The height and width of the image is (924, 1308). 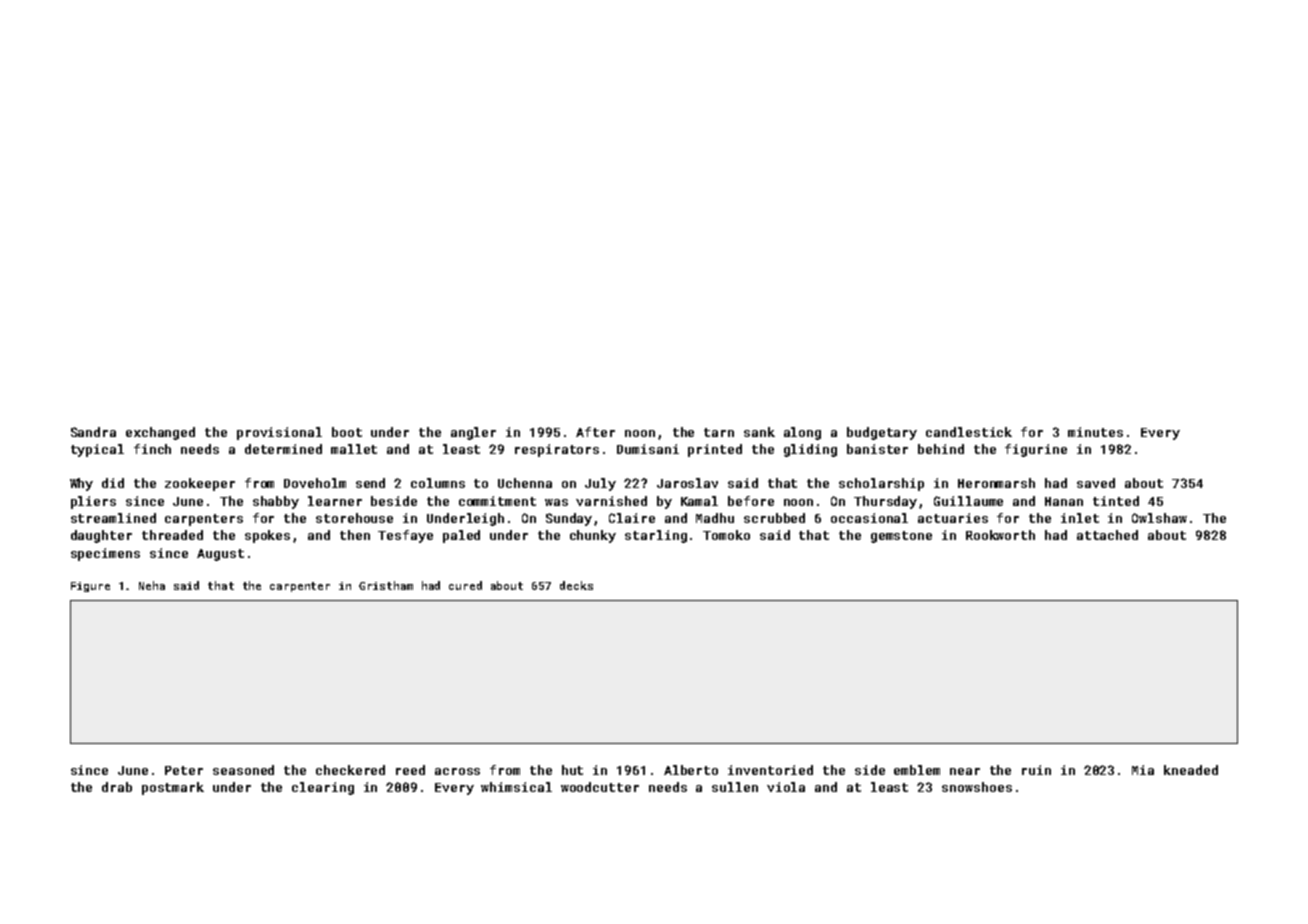 What do you see at coordinates (572, 770) in the image?
I see `hut` at bounding box center [572, 770].
